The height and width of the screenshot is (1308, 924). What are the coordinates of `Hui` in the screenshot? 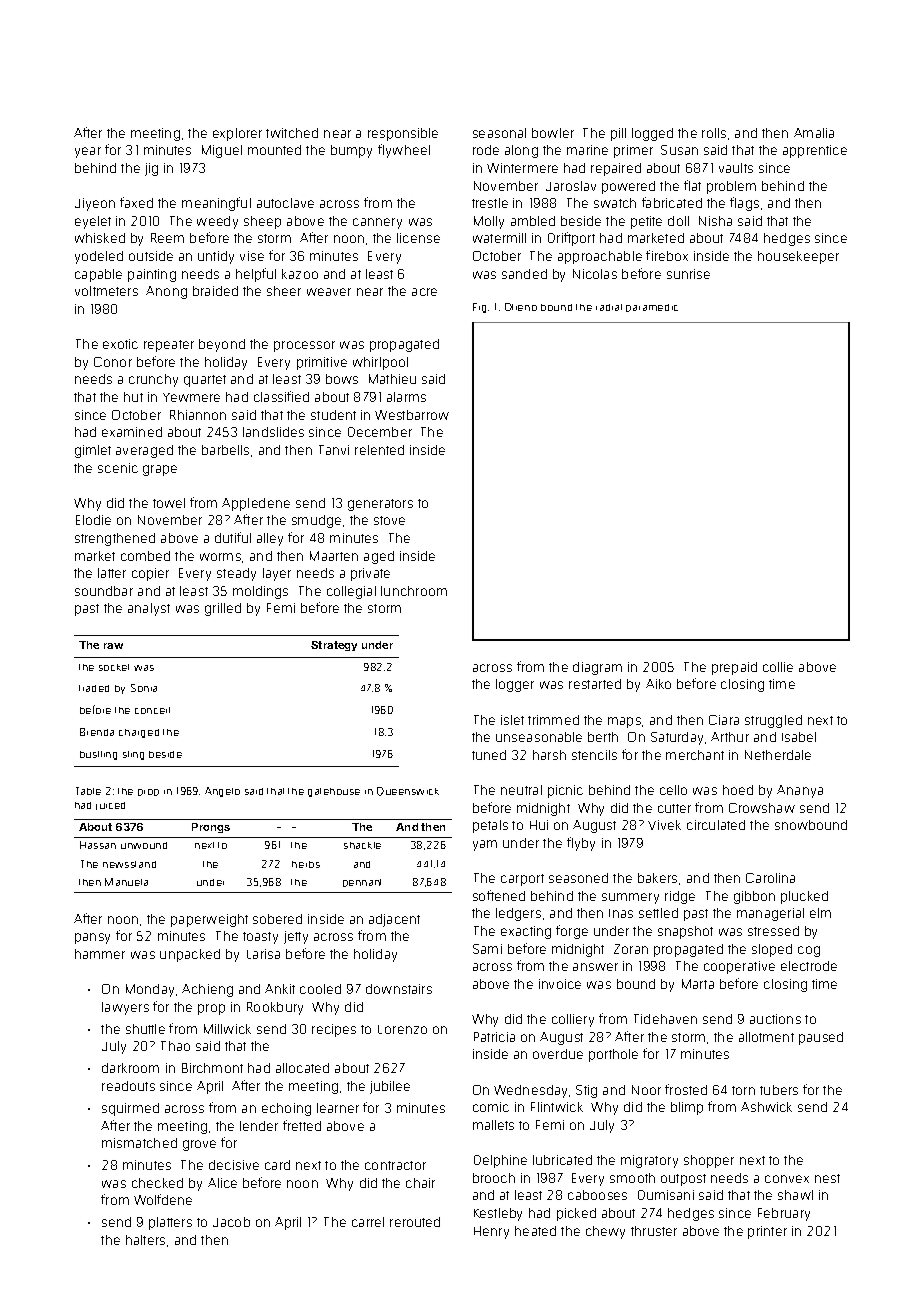 It's located at (539, 825).
